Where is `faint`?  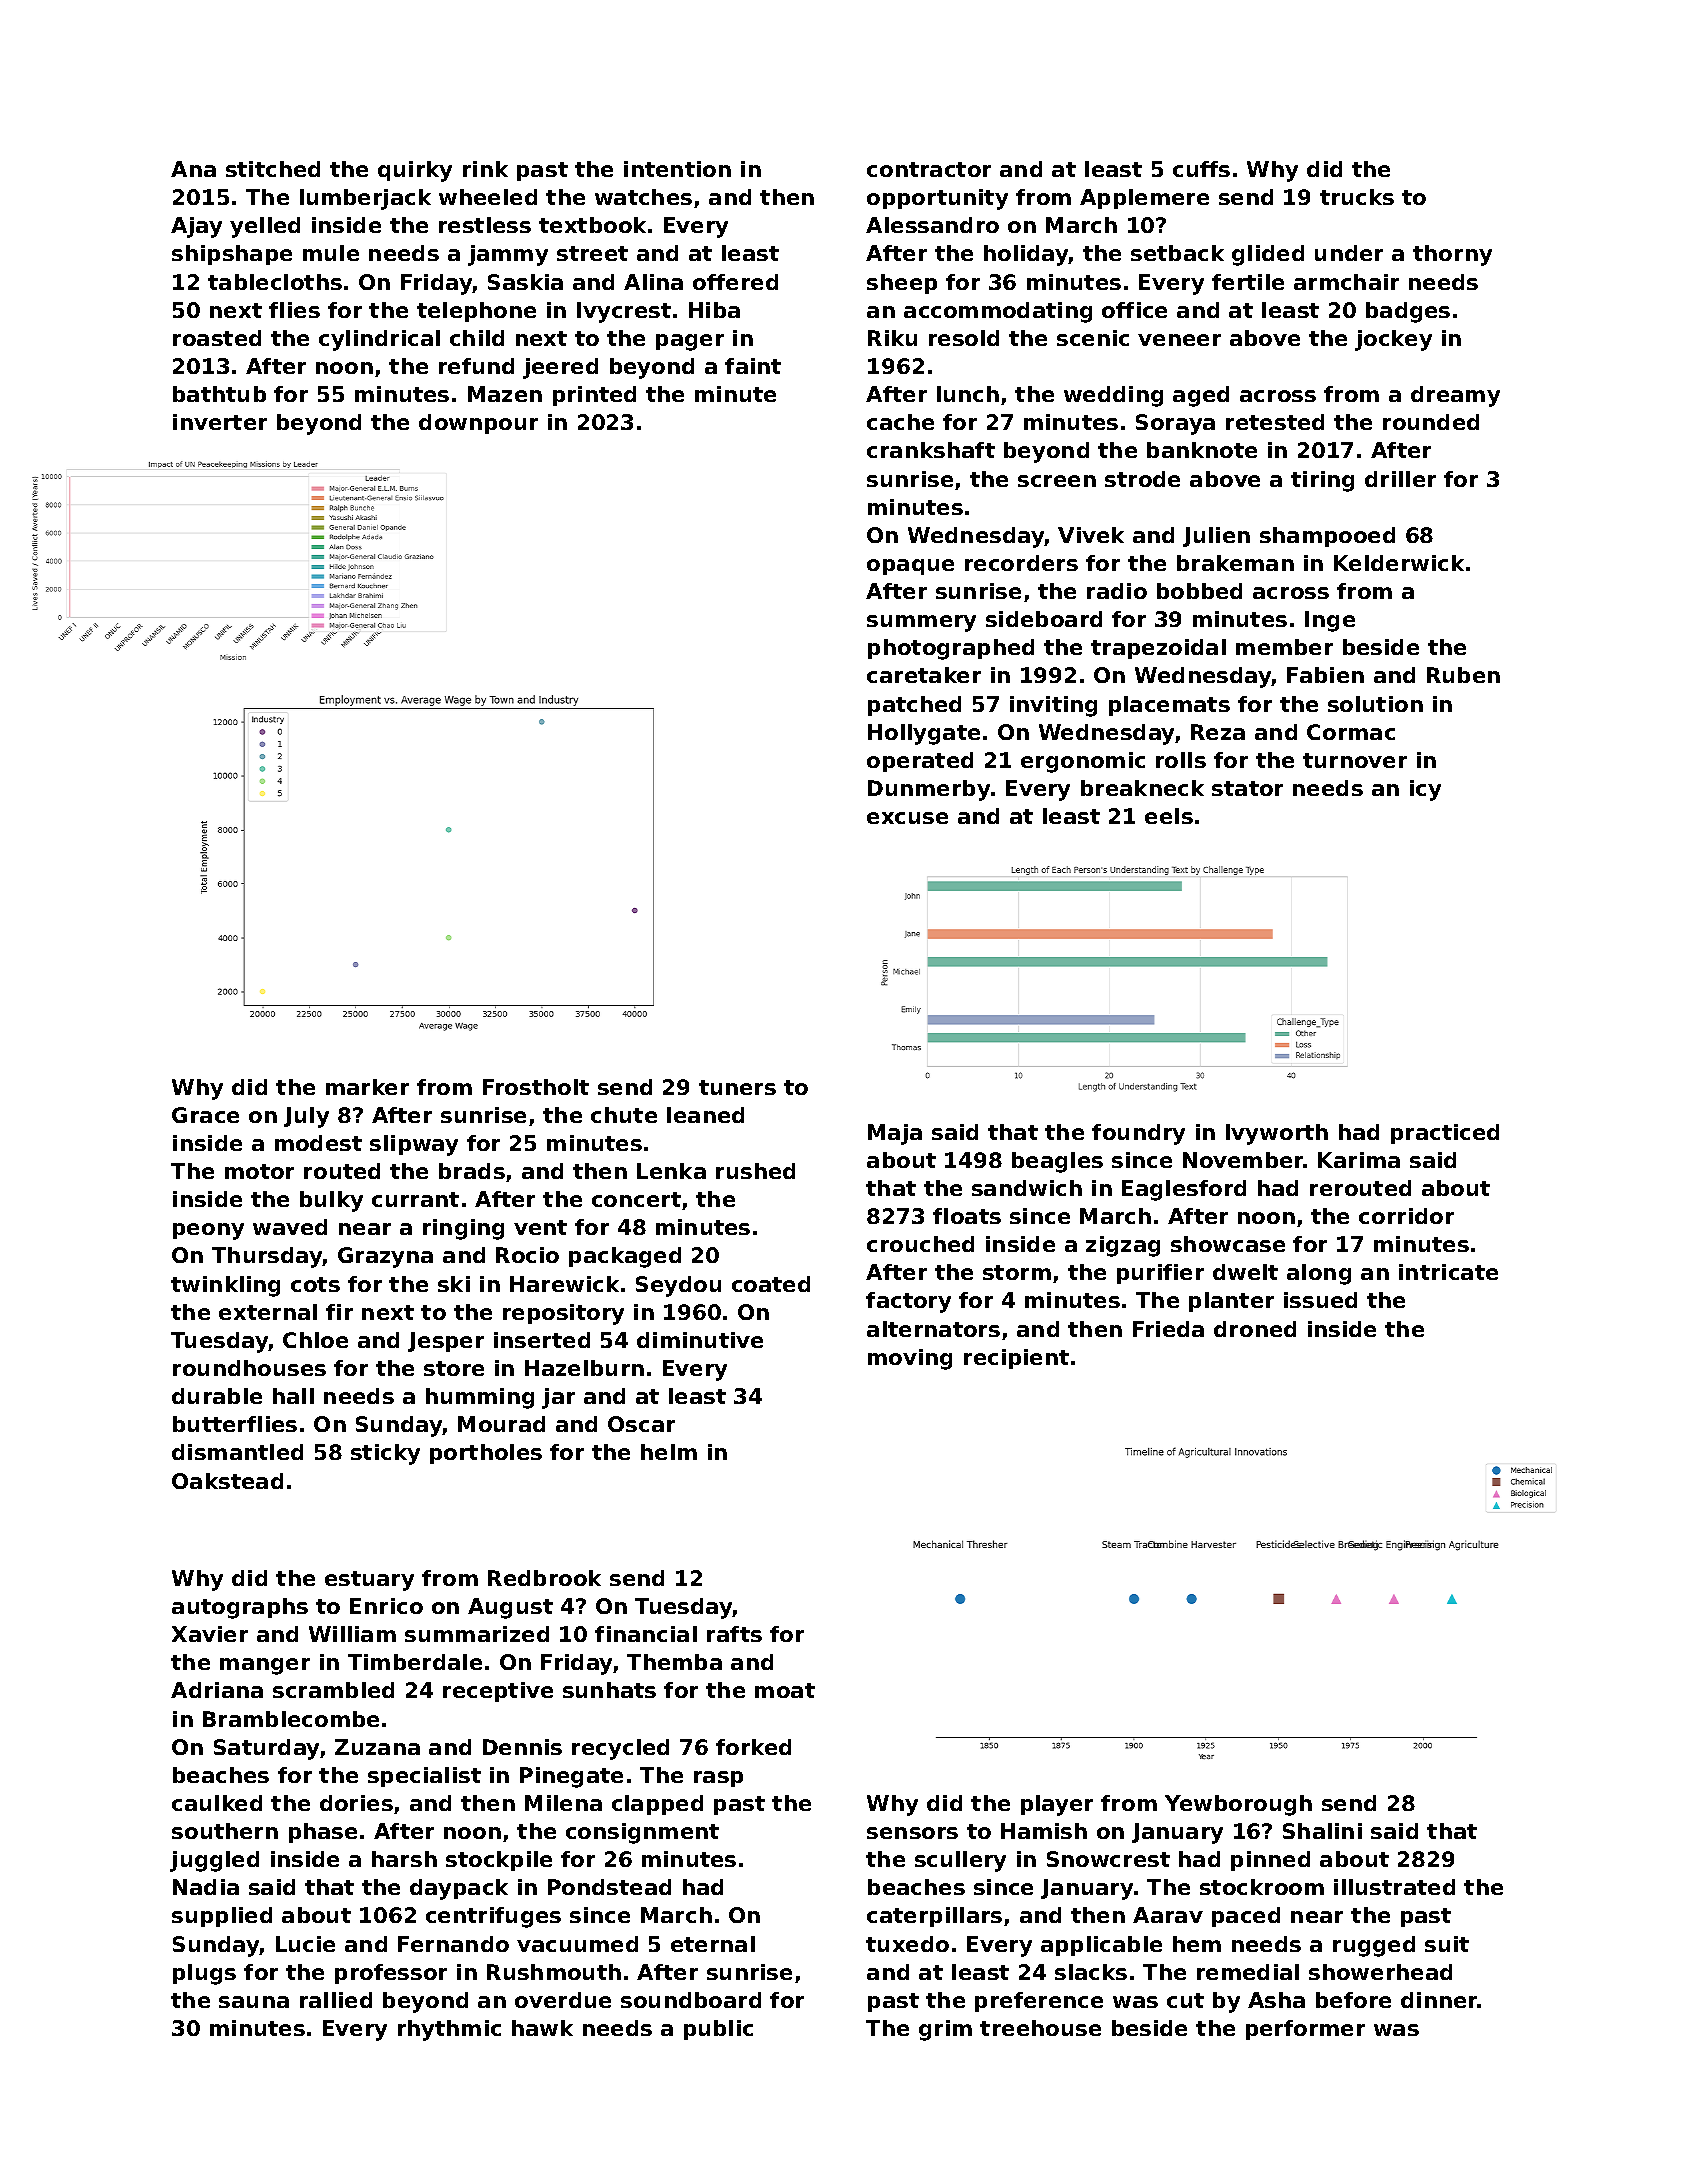
faint is located at coordinates (753, 366).
